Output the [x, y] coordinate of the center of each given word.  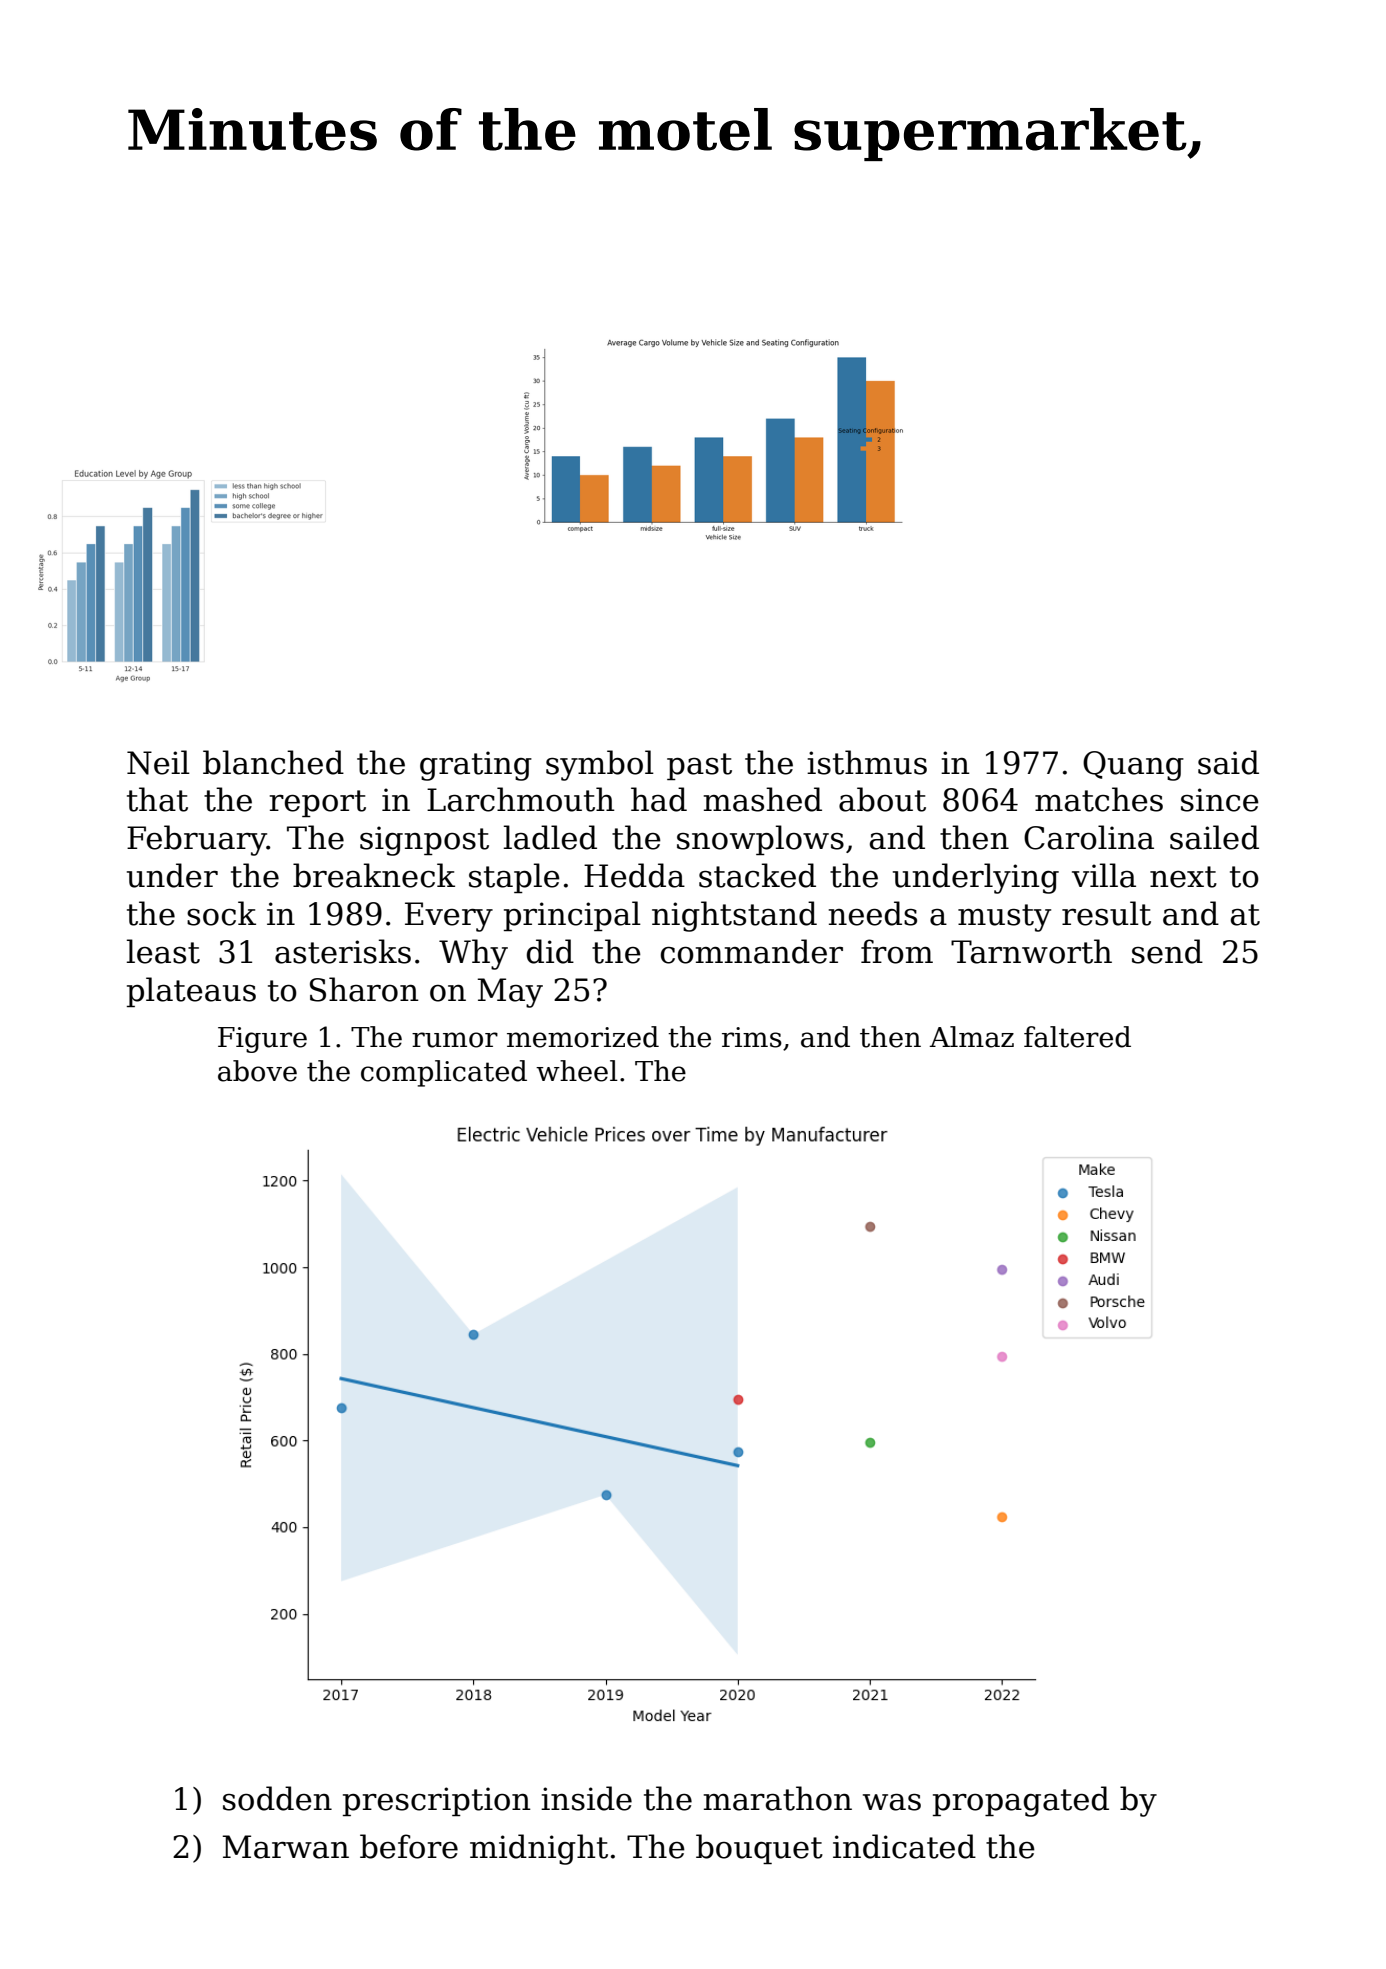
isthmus [867, 762]
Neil [158, 762]
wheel [577, 1071]
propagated [1021, 1801]
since [1220, 800]
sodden [277, 1798]
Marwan [286, 1847]
